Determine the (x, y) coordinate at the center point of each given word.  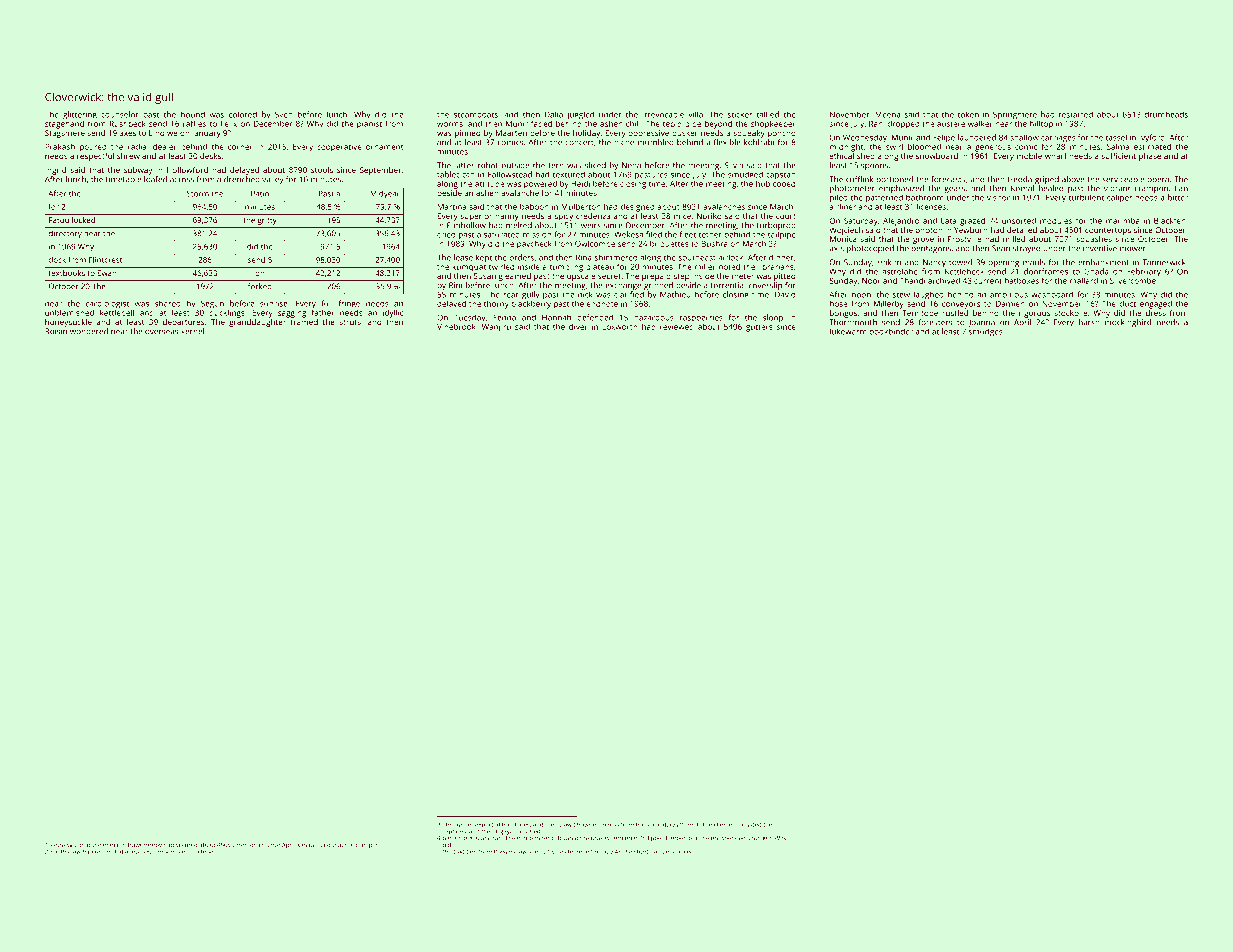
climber (724, 824)
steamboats (476, 114)
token (968, 114)
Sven (284, 114)
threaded (748, 824)
